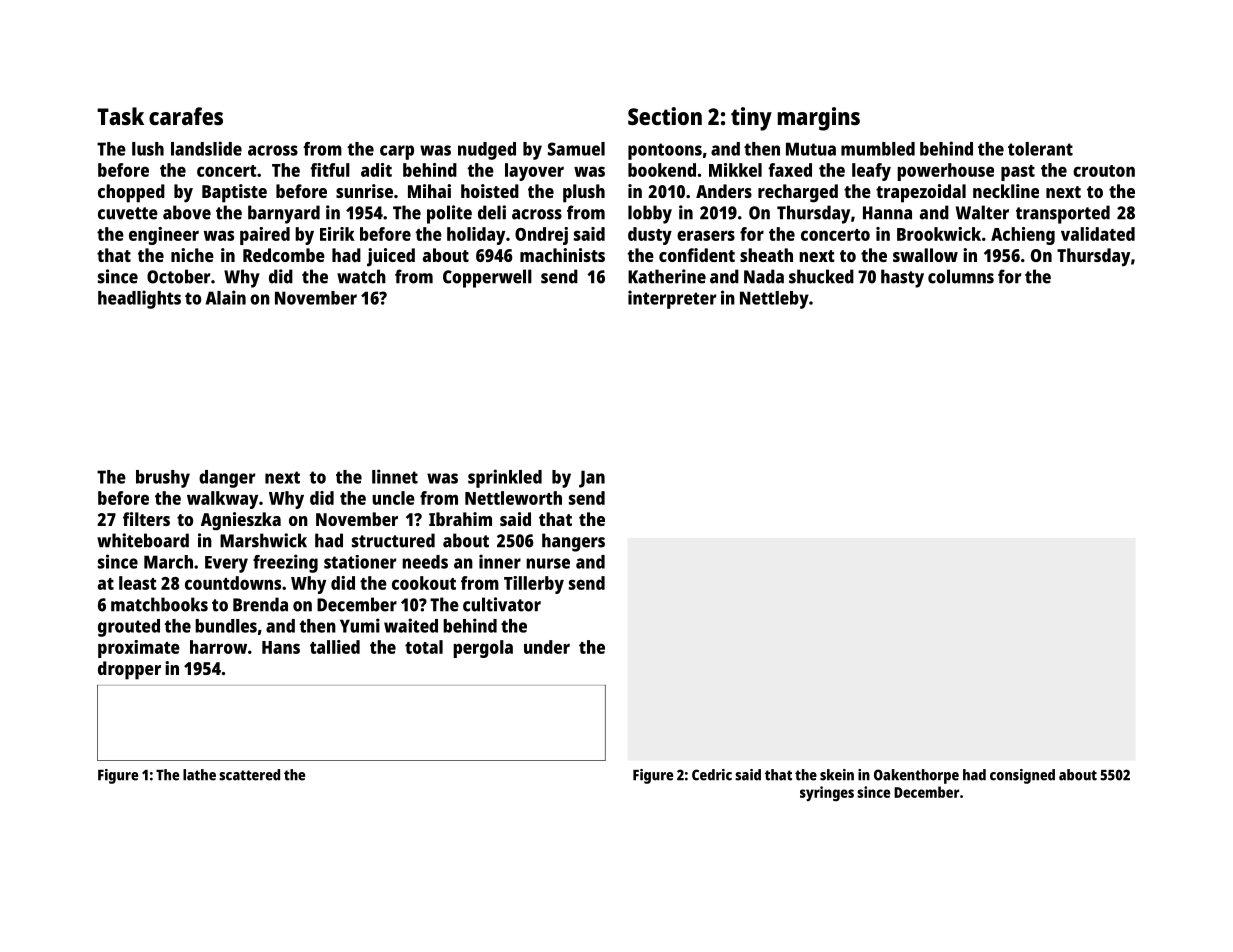 The width and height of the document is (1233, 952). I want to click on hangers, so click(573, 542).
